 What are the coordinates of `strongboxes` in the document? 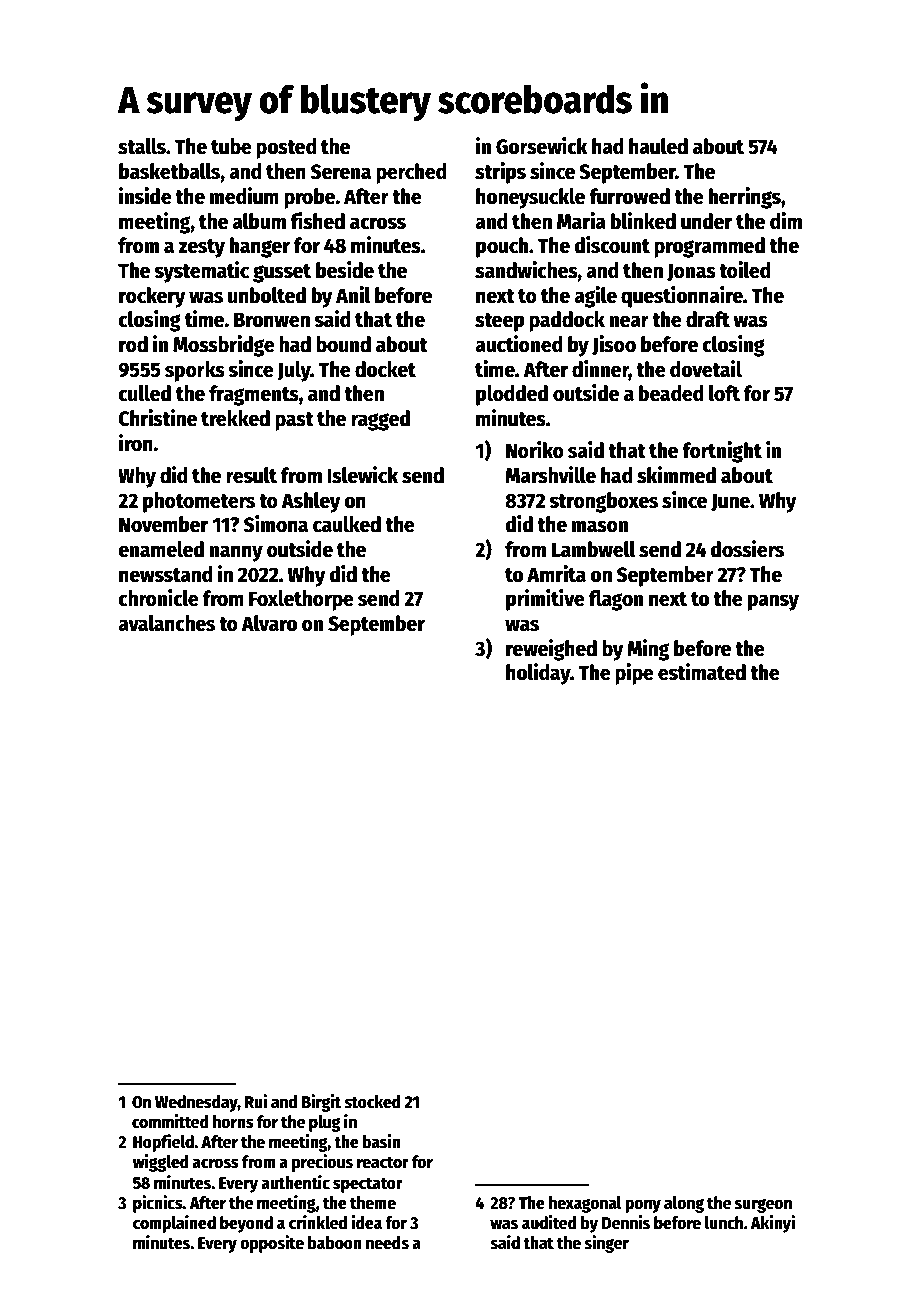 It's located at (603, 502).
